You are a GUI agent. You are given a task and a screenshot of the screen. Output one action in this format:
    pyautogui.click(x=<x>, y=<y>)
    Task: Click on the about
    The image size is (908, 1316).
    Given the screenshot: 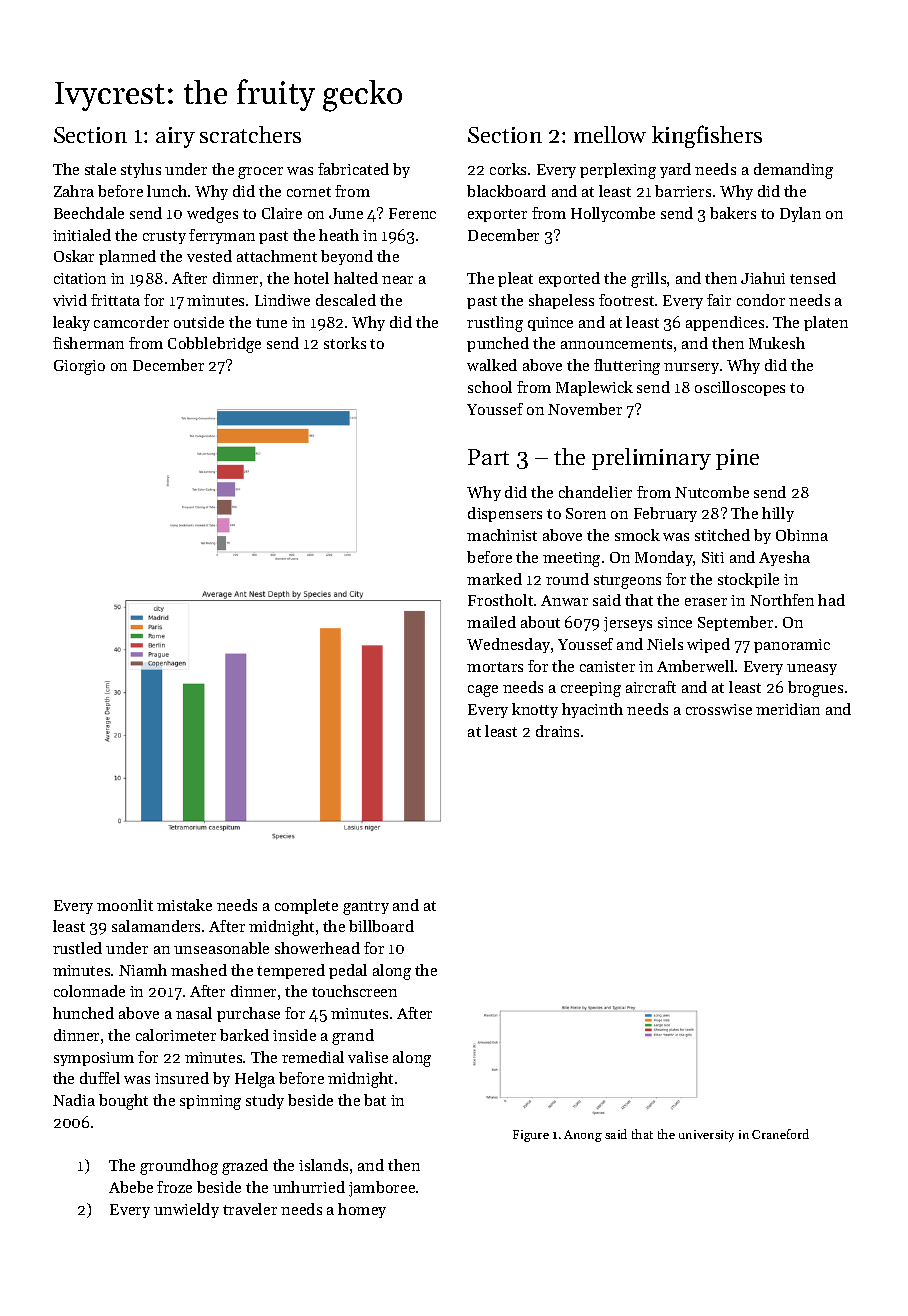 What is the action you would take?
    pyautogui.click(x=540, y=622)
